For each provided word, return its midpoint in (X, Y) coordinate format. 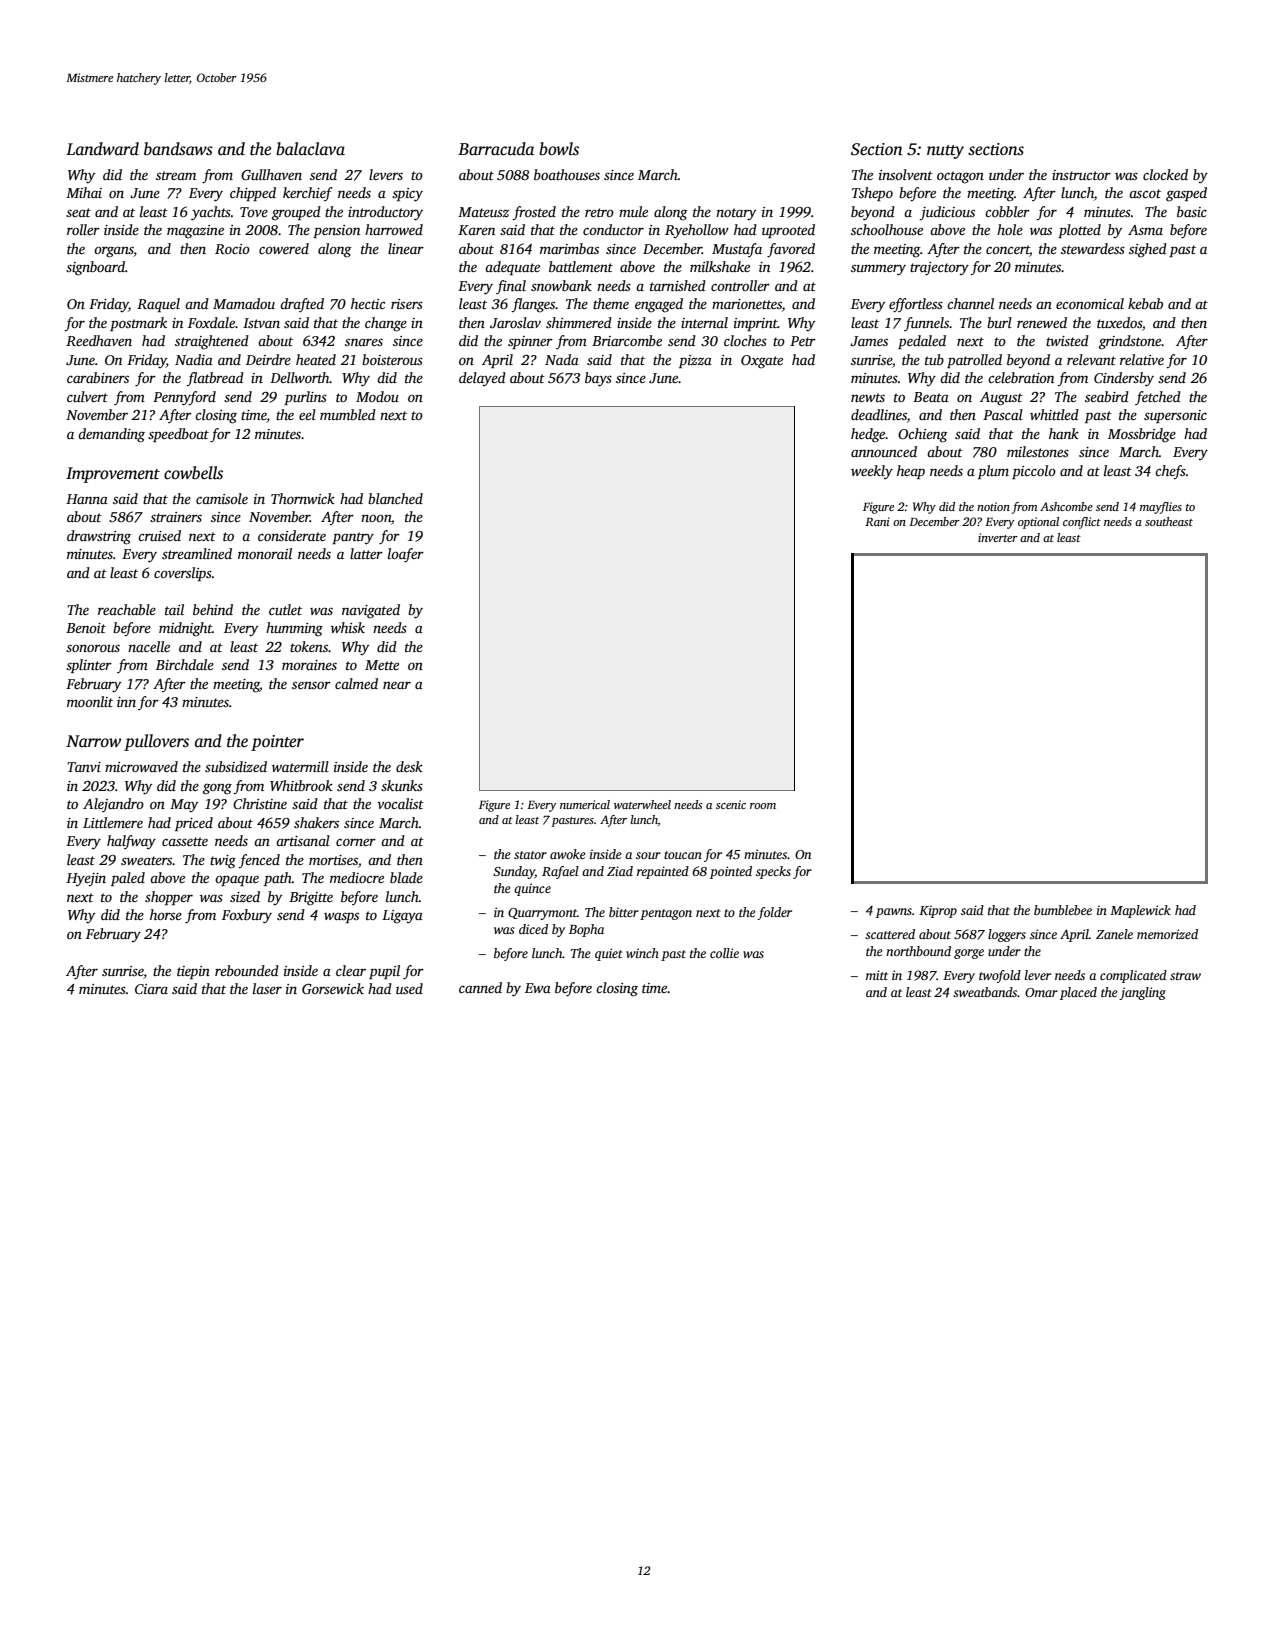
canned (480, 987)
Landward (102, 149)
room (763, 806)
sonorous (93, 648)
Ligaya (402, 917)
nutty (945, 152)
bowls (559, 149)
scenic (731, 804)
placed (1078, 993)
